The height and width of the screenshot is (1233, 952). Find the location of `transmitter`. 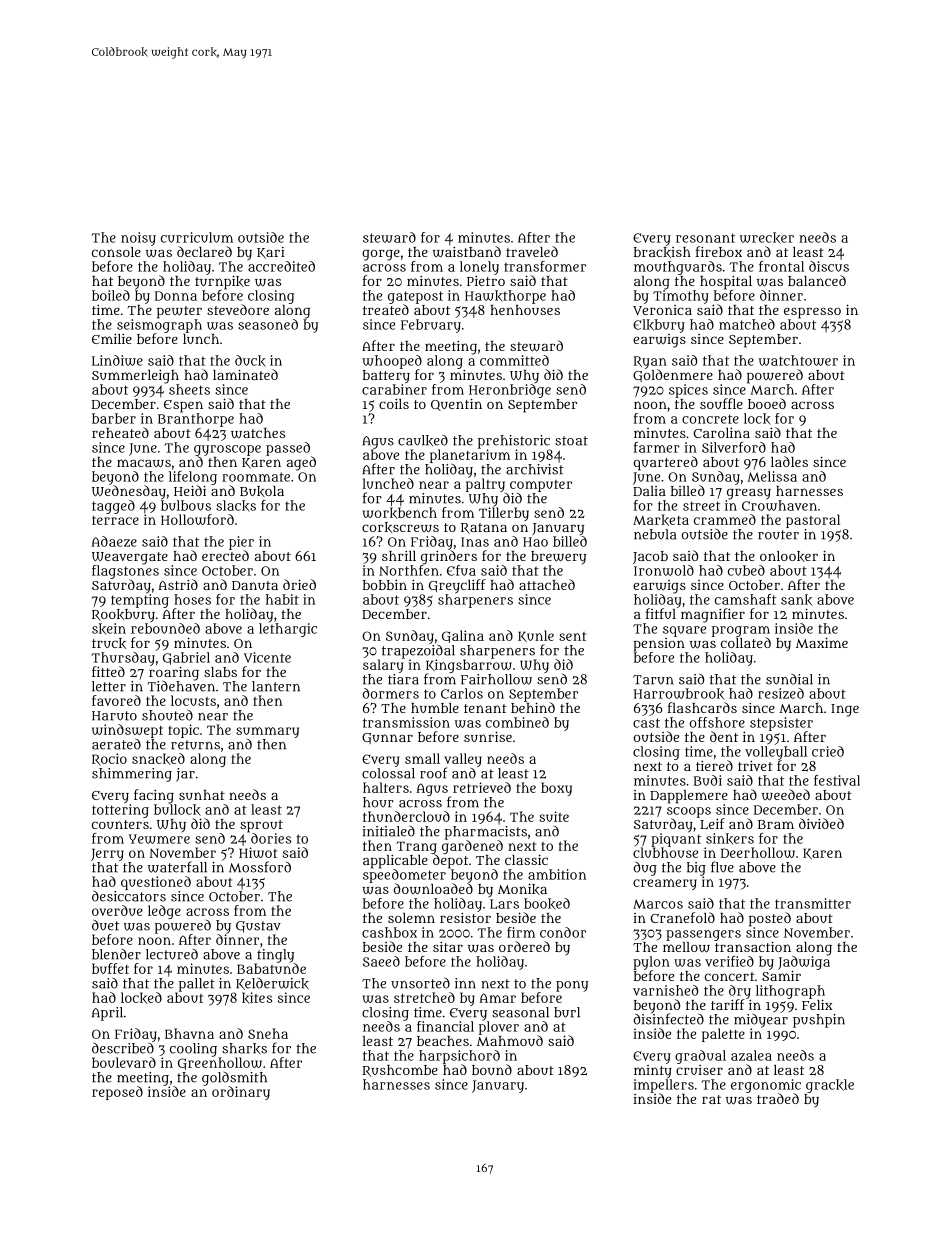

transmitter is located at coordinates (813, 903).
